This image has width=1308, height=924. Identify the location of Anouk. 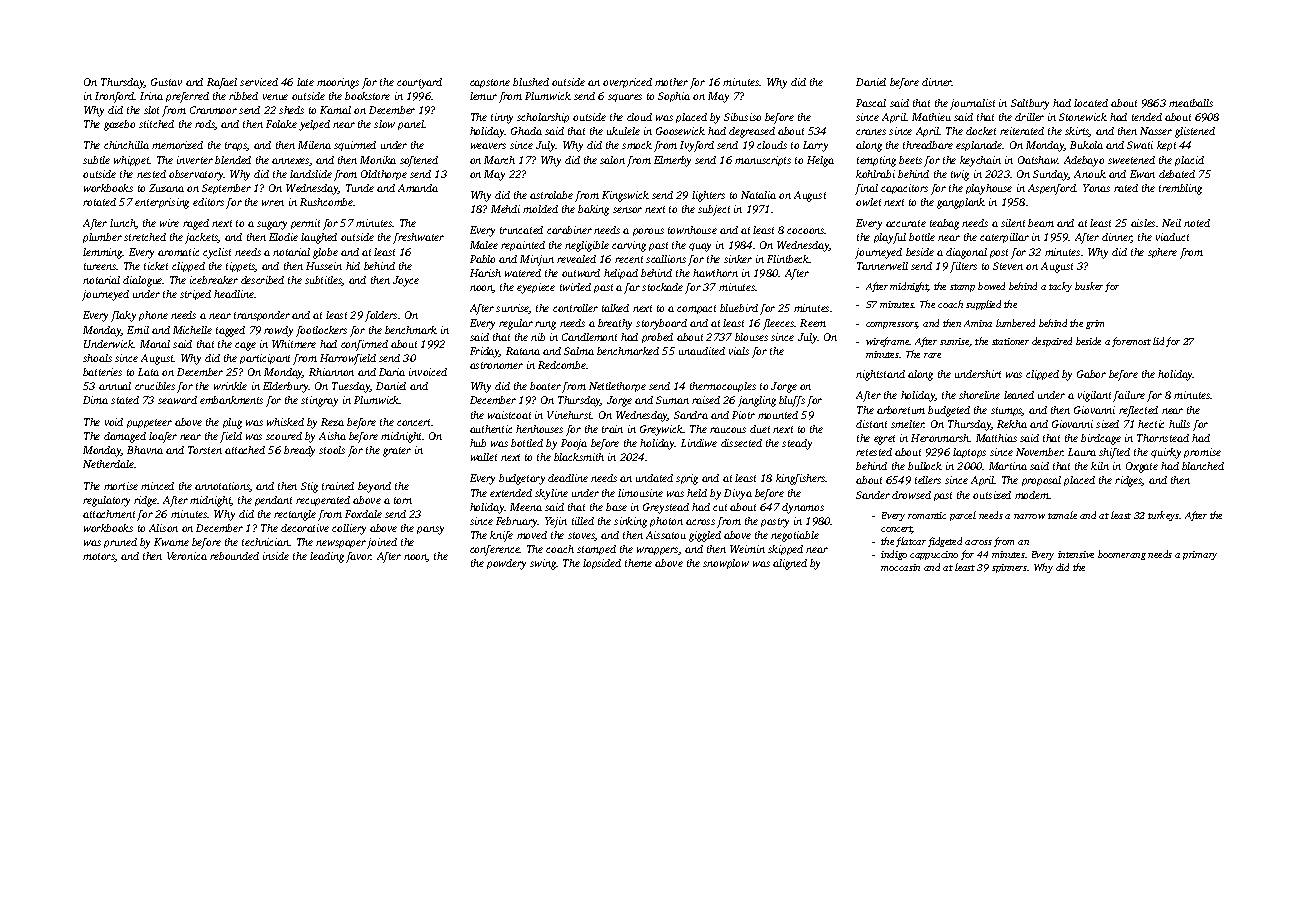
(1090, 174).
